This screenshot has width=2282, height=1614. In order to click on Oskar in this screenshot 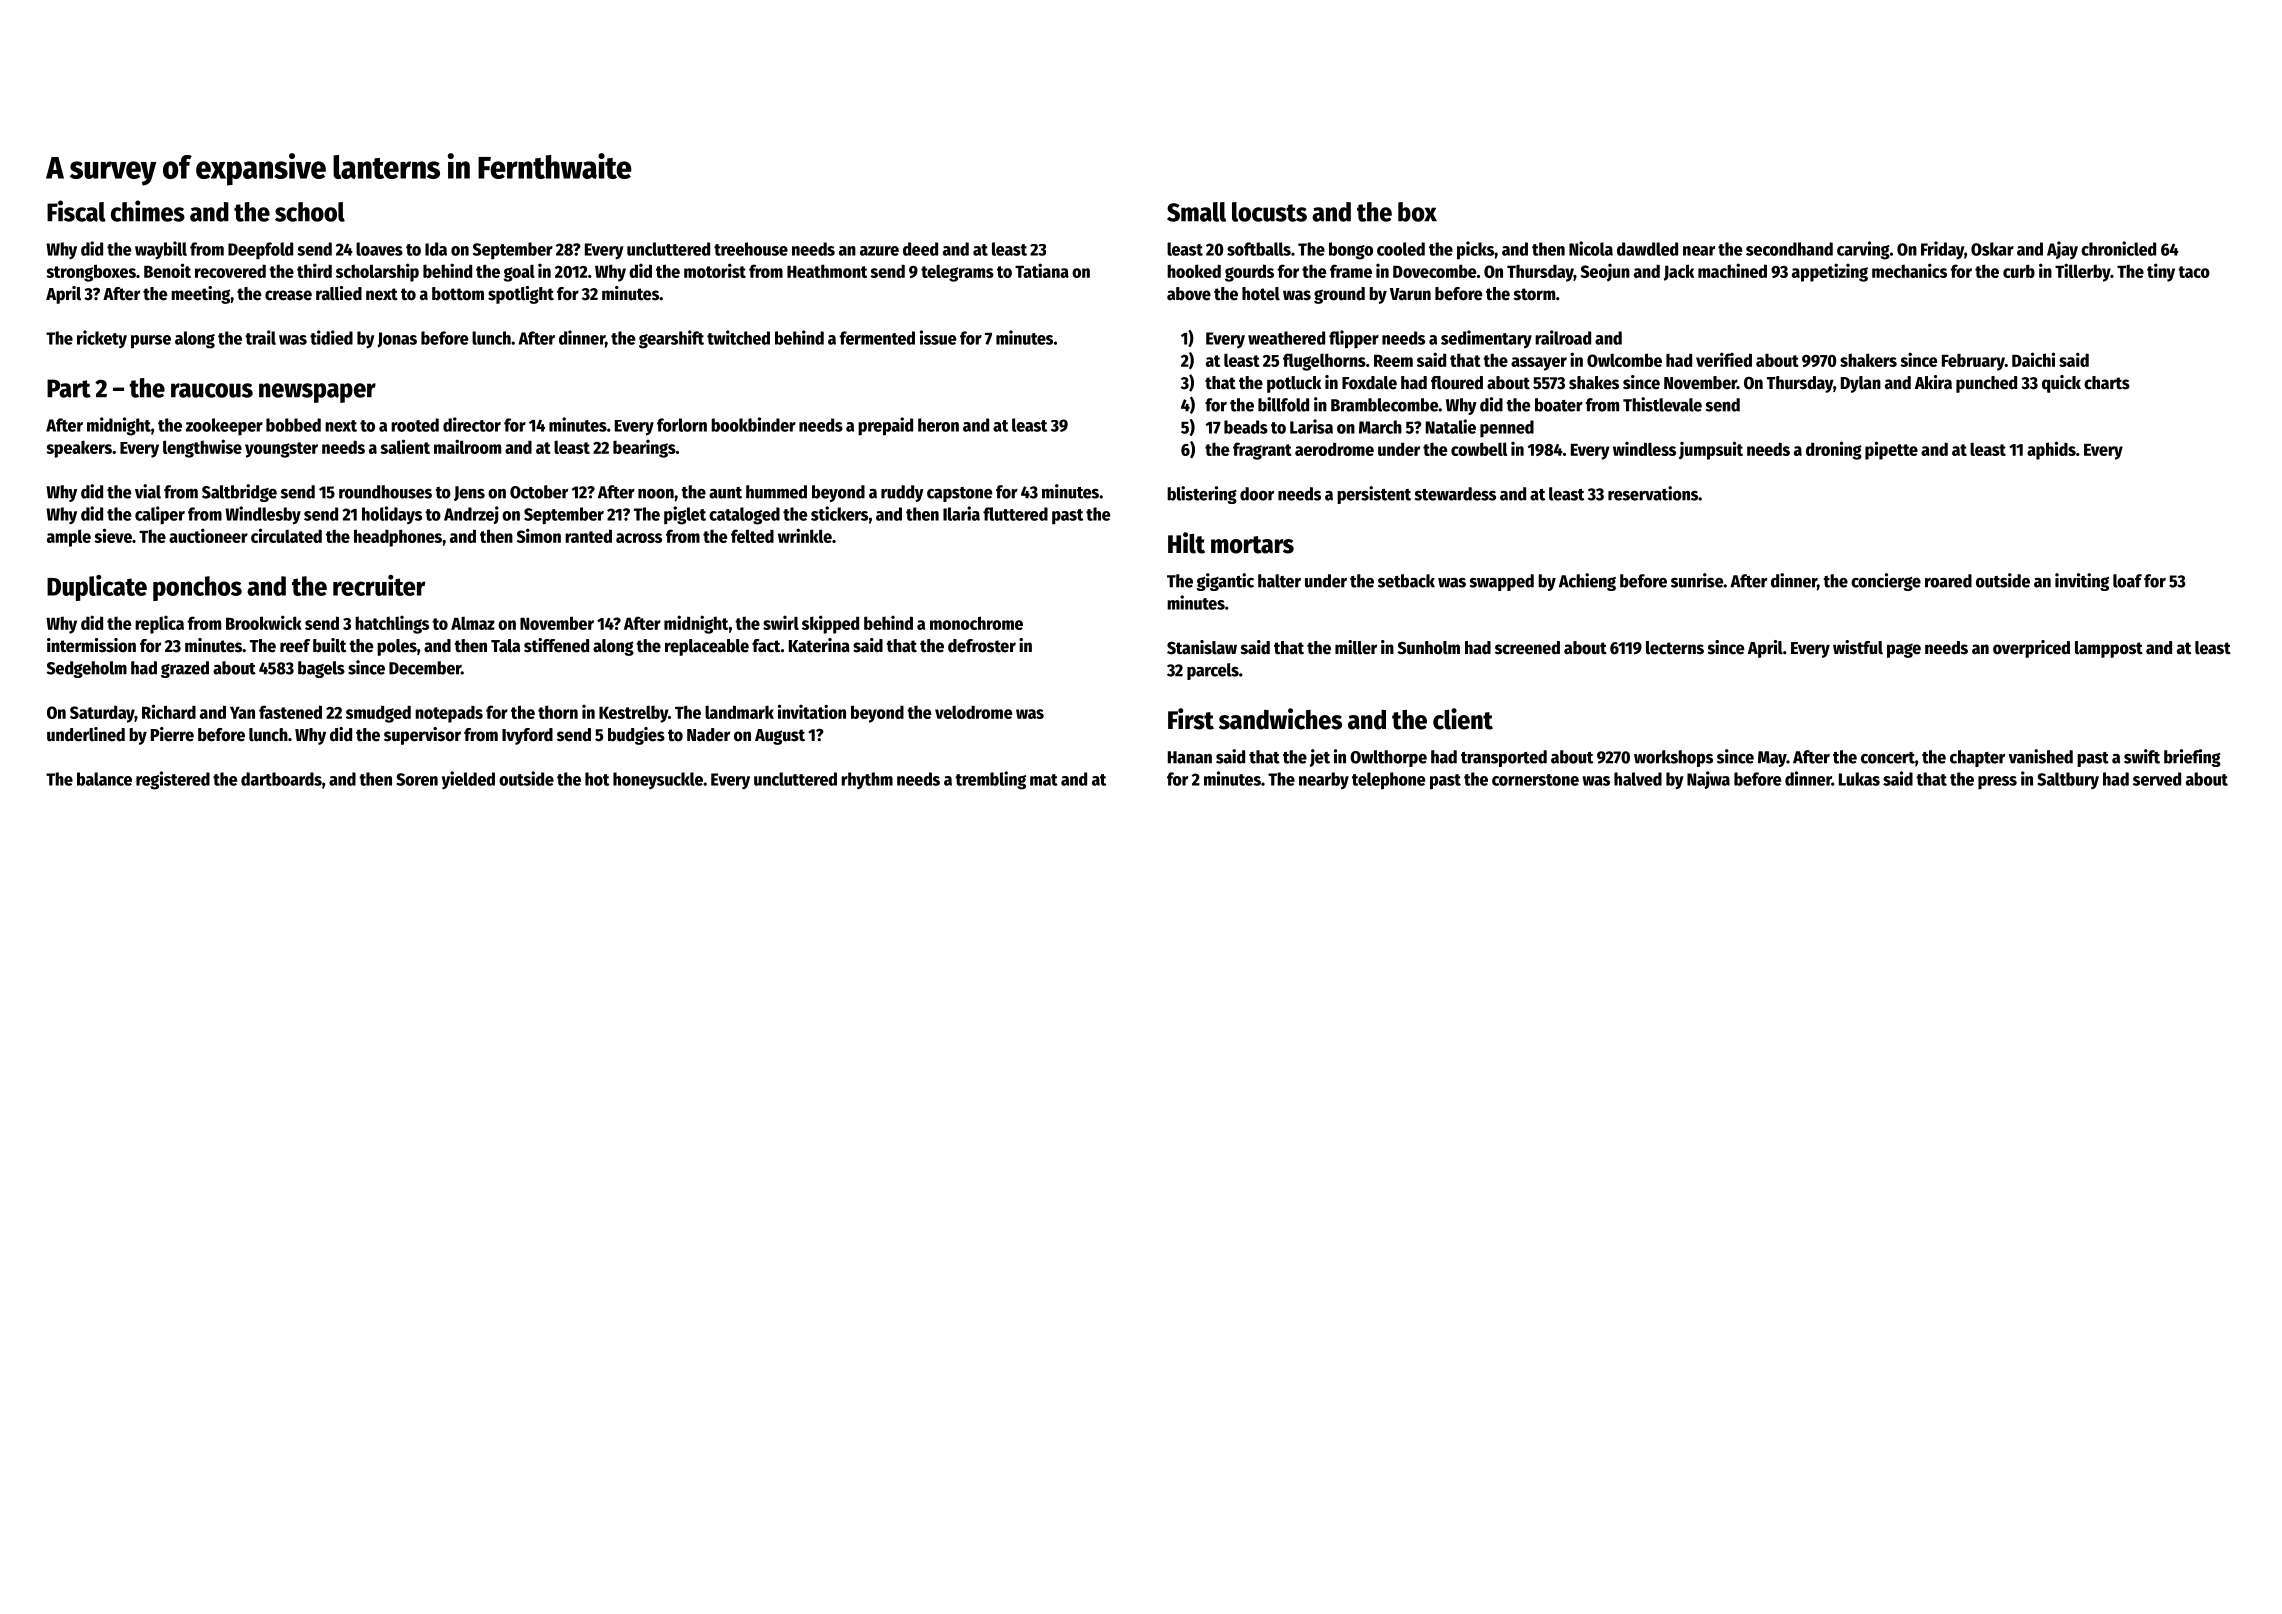, I will do `click(1992, 249)`.
